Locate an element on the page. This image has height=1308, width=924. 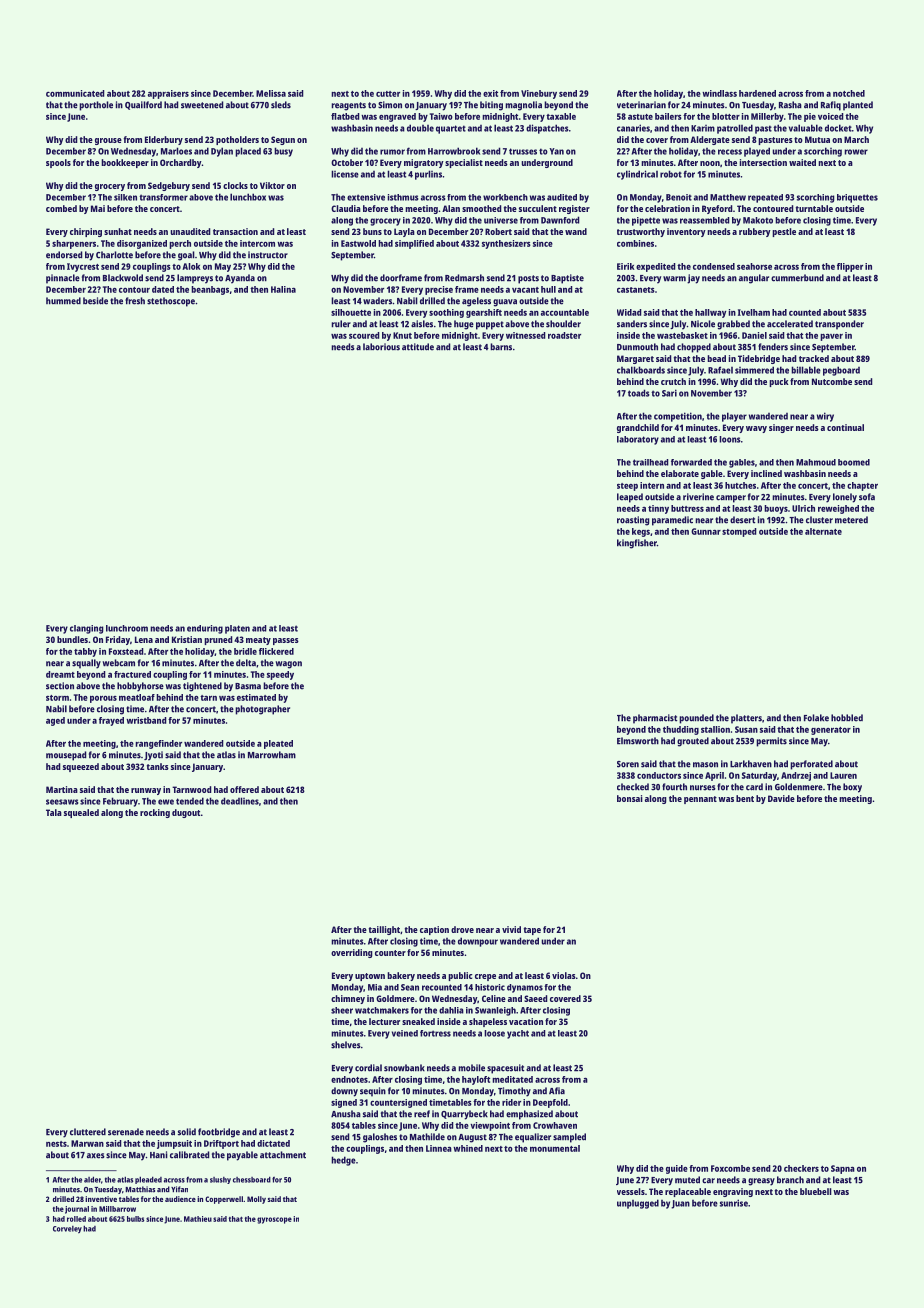
exit is located at coordinates (490, 93).
